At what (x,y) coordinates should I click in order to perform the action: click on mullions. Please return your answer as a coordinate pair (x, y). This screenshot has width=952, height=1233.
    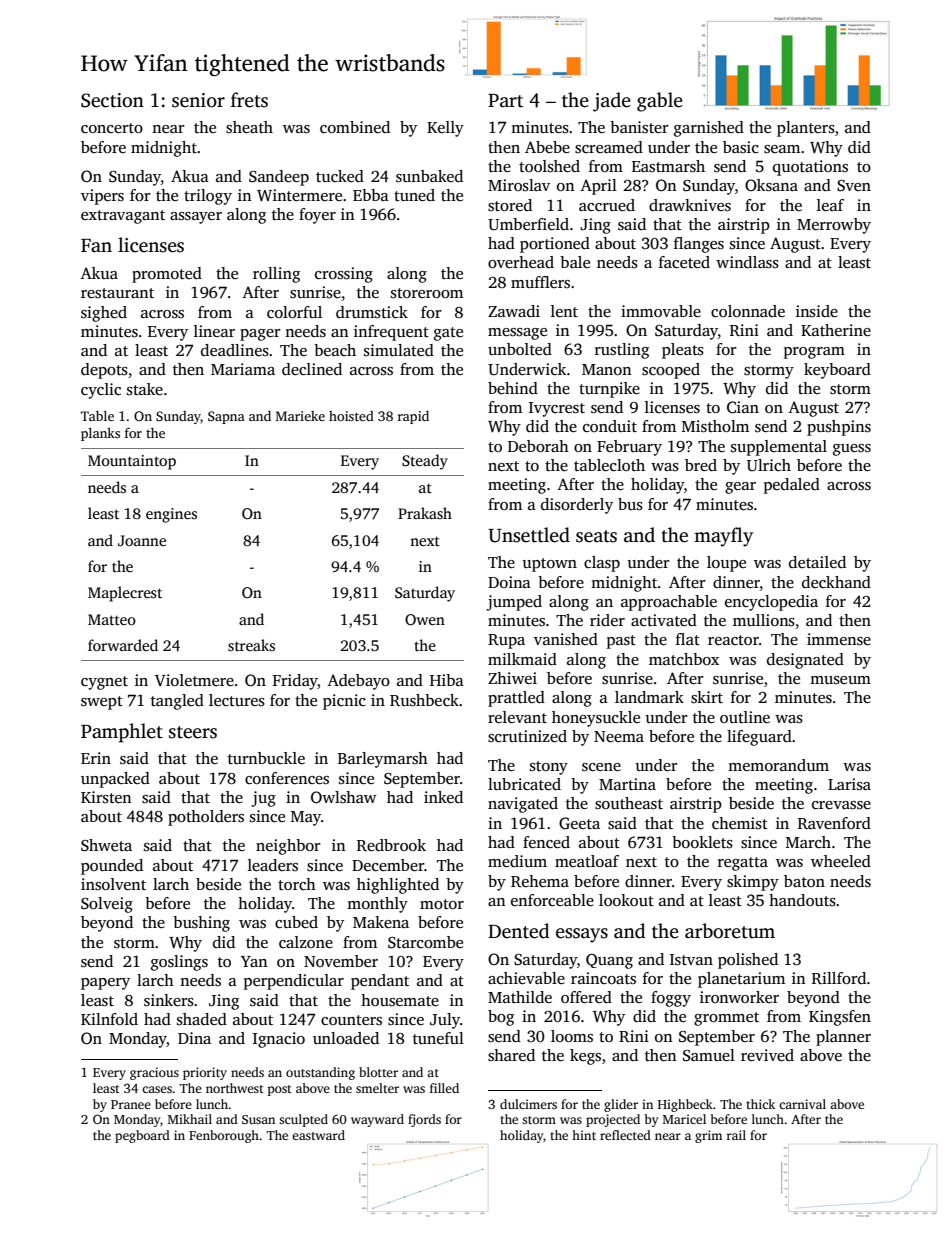
    Looking at the image, I should click on (764, 620).
